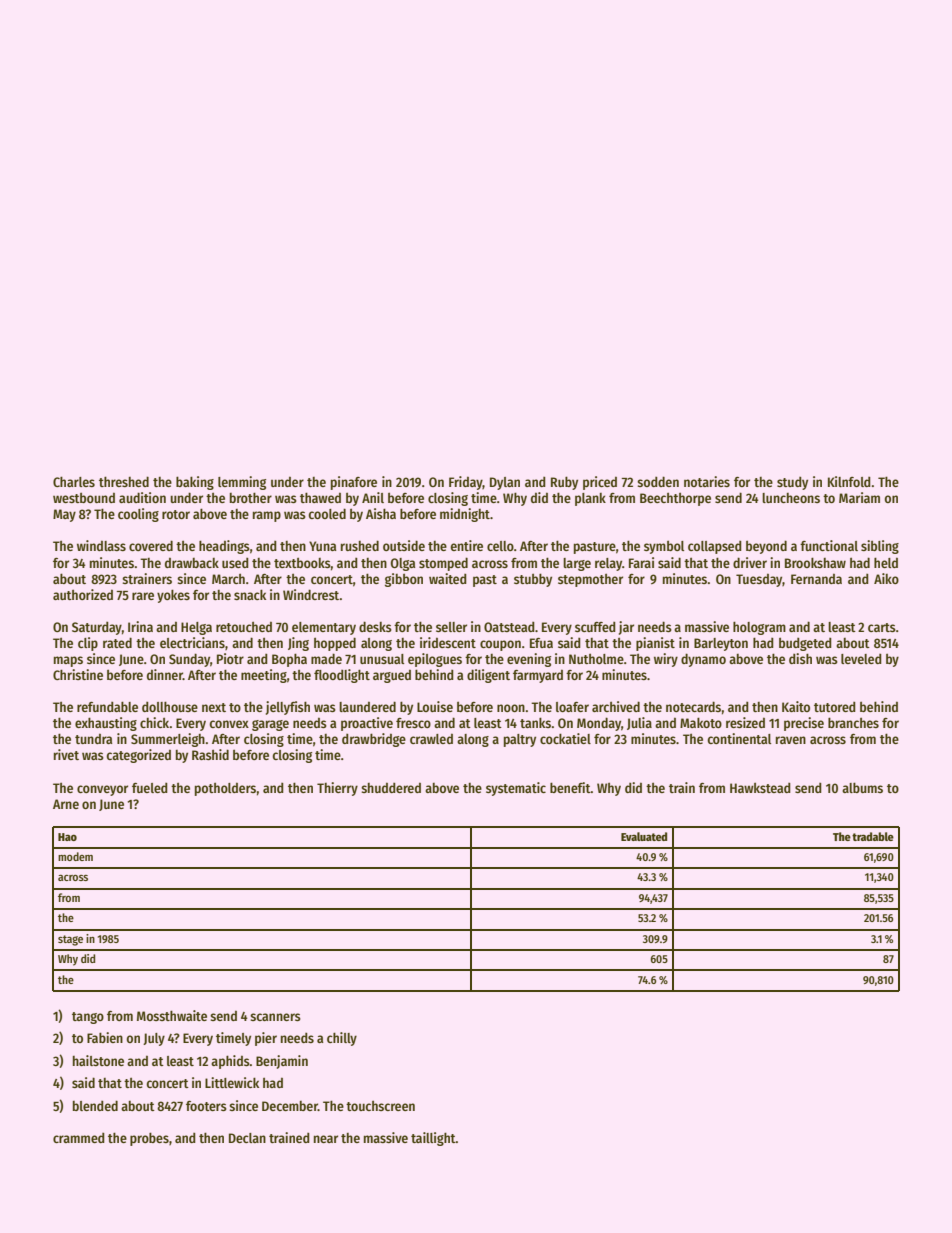 The width and height of the document is (952, 1233). I want to click on loafer, so click(572, 707).
